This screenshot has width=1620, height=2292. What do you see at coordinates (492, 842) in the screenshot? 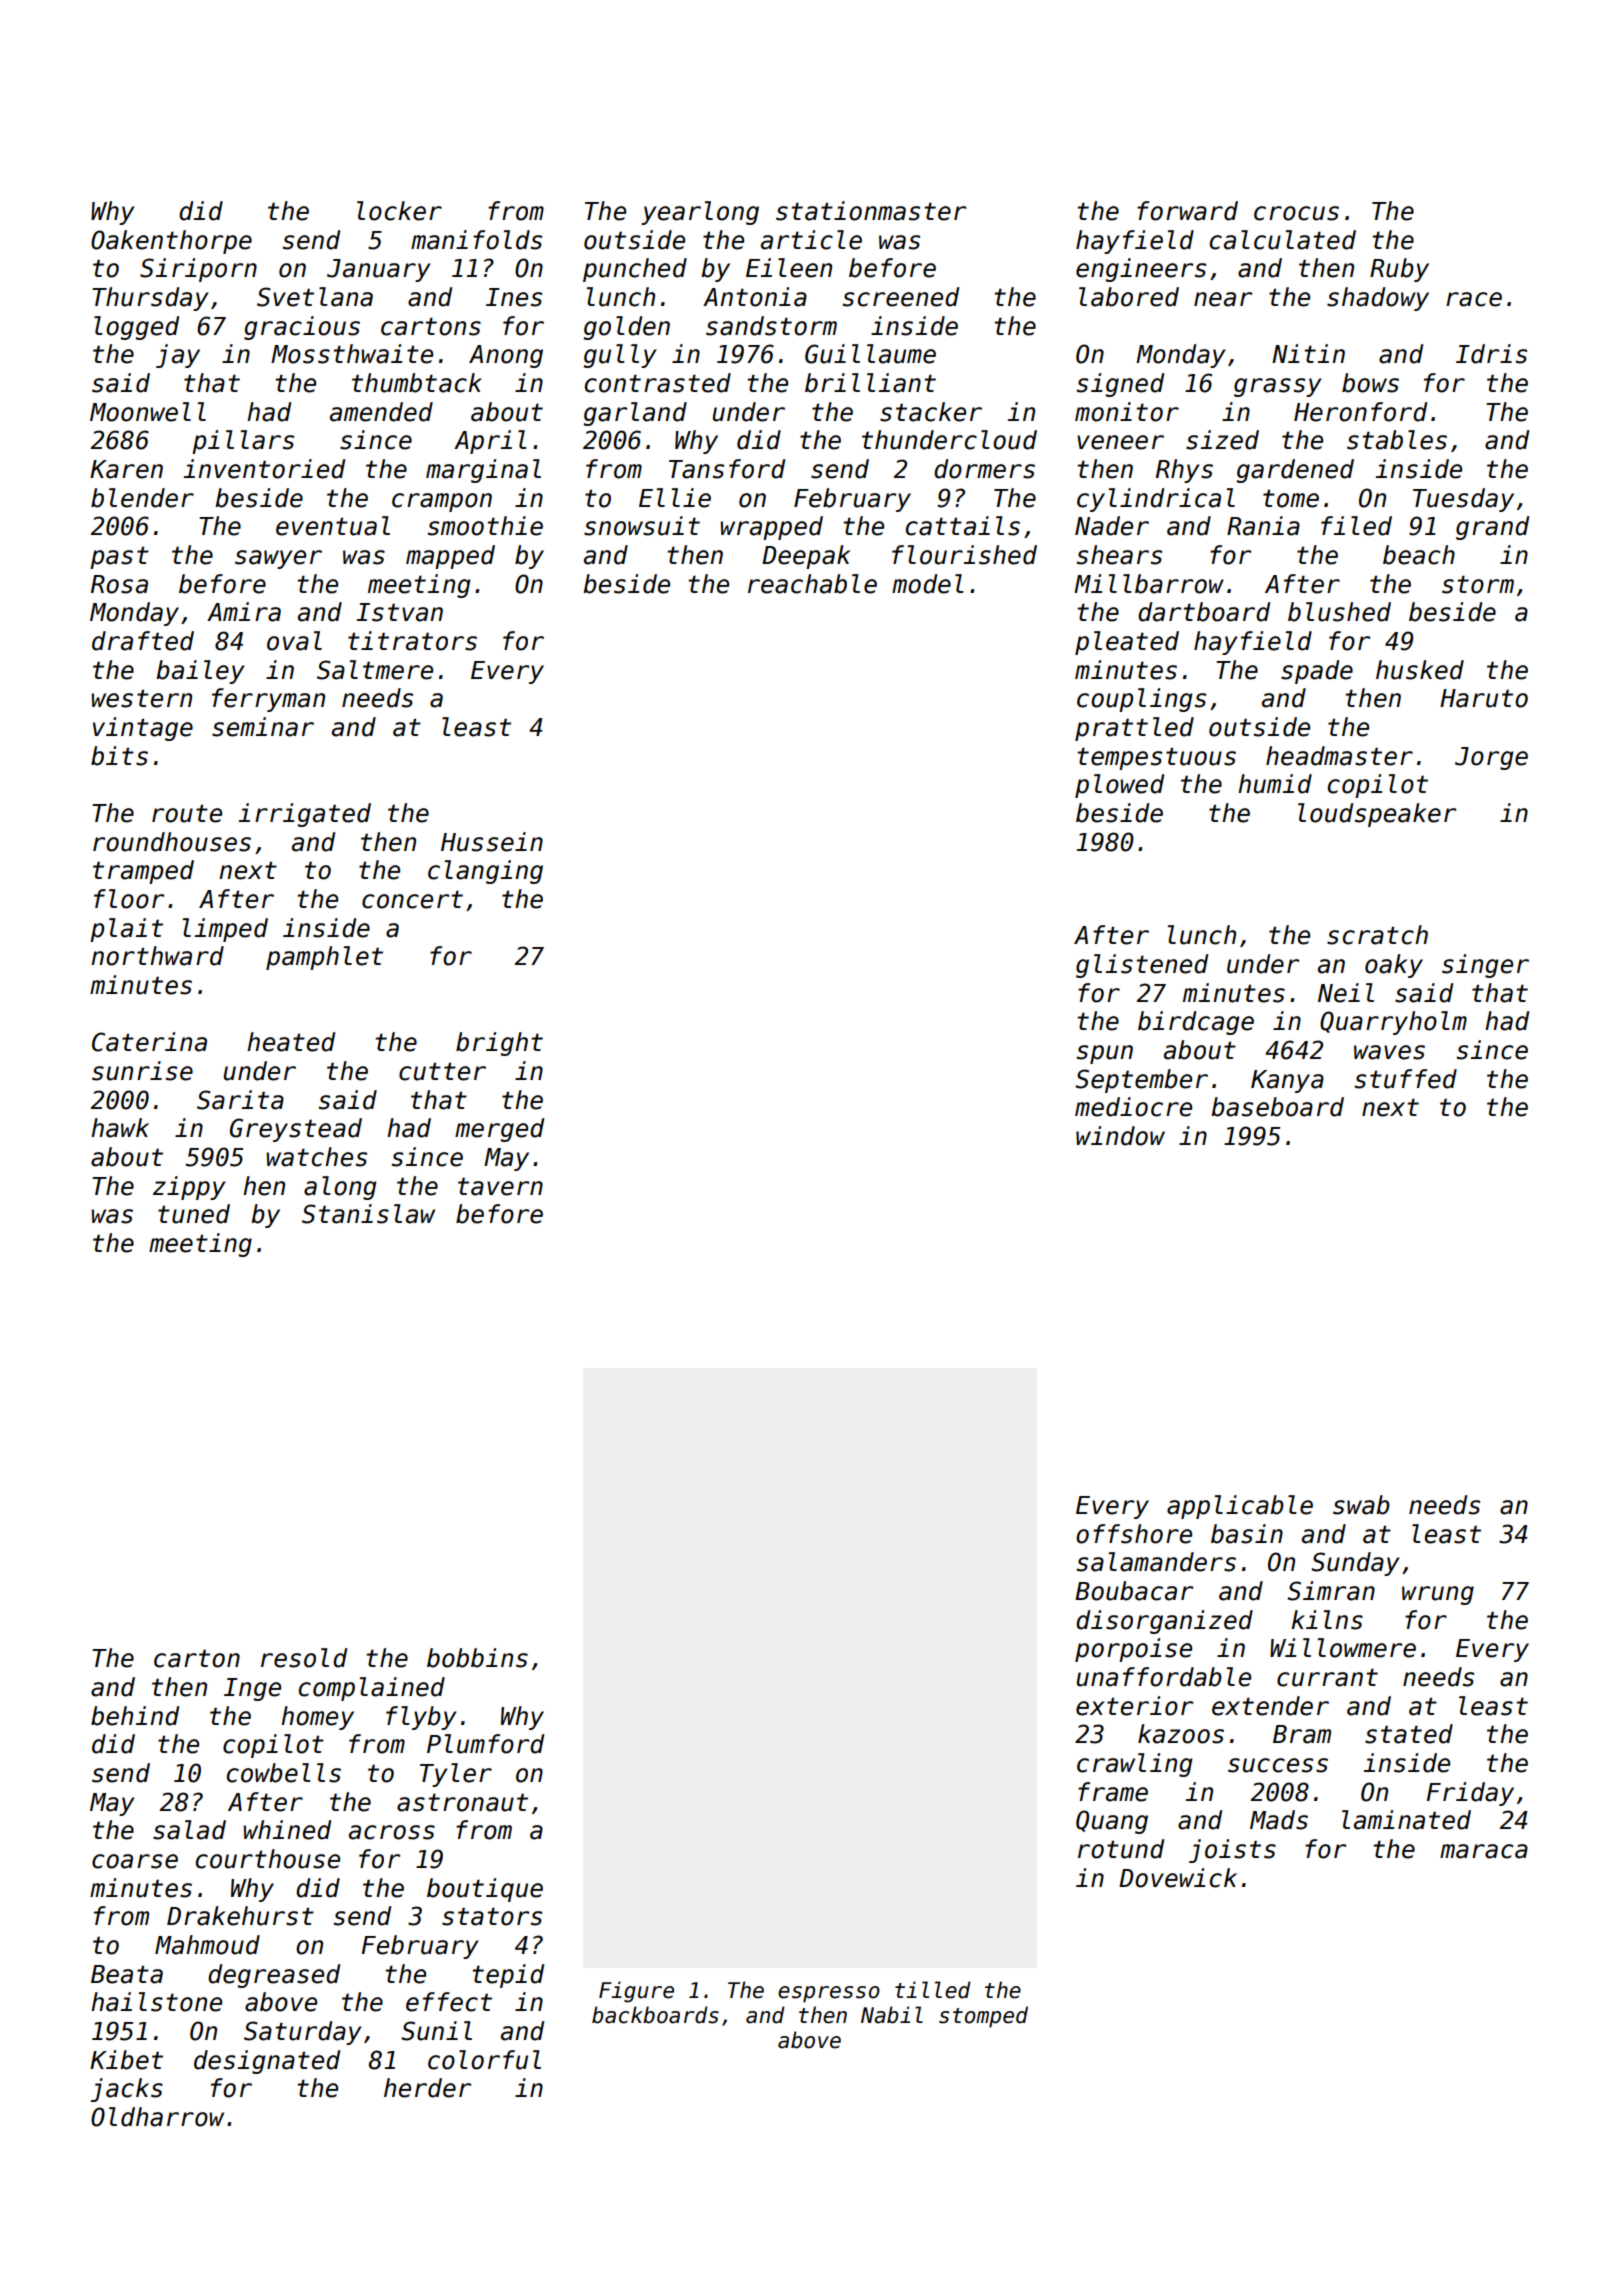
I see `Hussein` at bounding box center [492, 842].
